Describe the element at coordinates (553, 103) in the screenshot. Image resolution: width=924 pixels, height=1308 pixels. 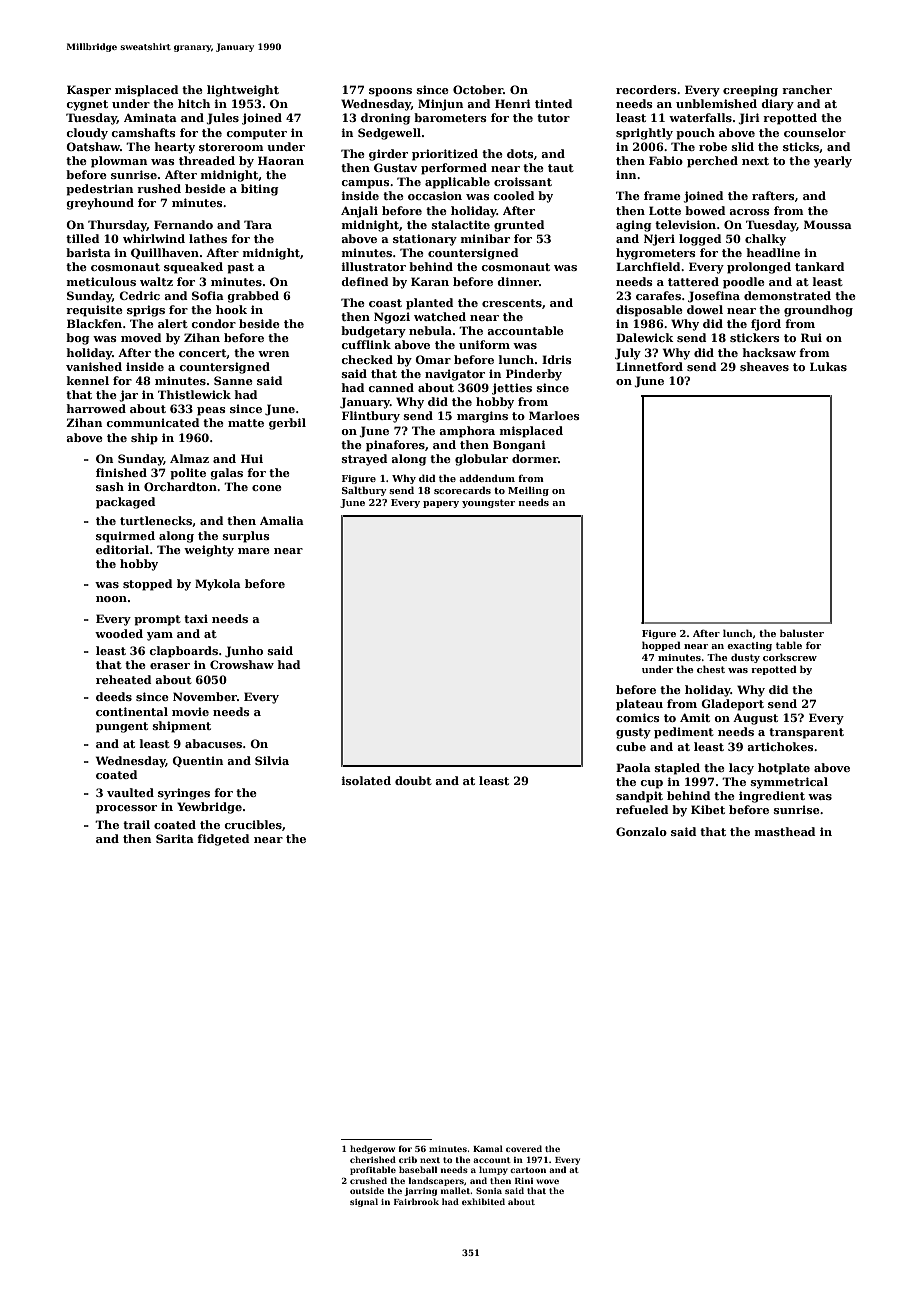
I see `tinted` at that location.
